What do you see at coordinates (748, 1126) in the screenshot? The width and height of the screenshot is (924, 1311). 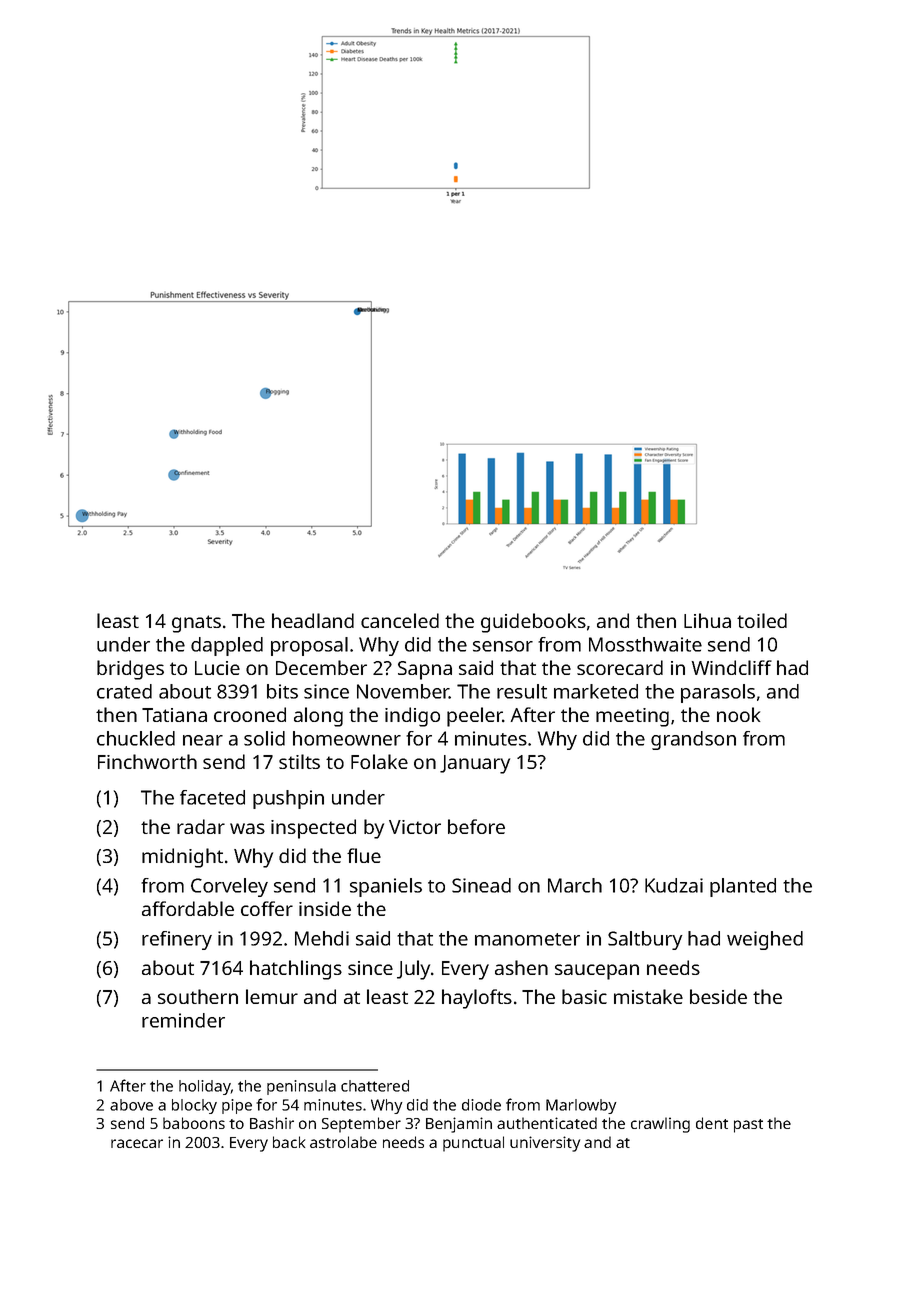 I see `past` at bounding box center [748, 1126].
